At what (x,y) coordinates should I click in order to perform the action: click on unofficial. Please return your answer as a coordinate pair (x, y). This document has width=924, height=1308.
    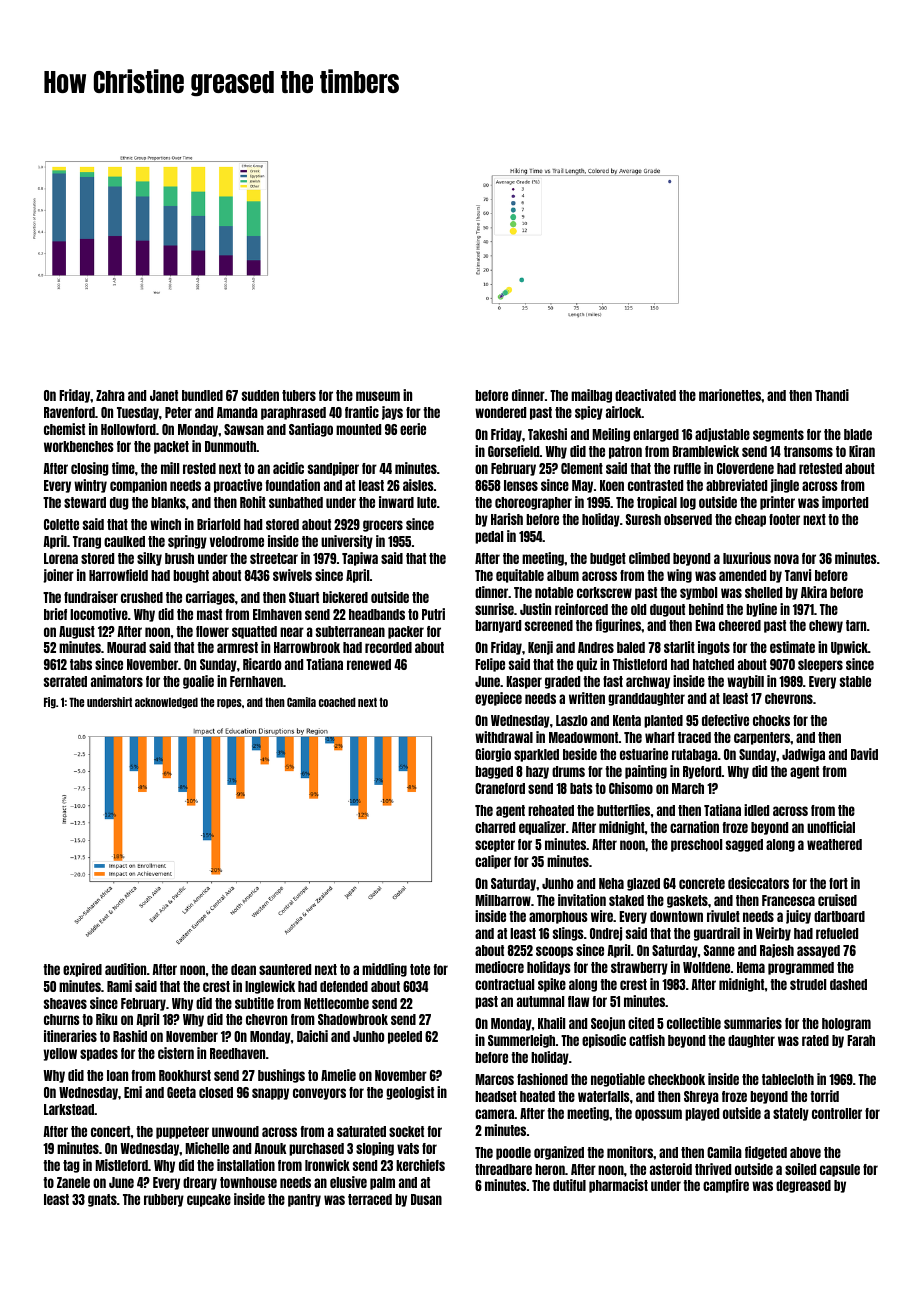
    Looking at the image, I should click on (831, 827).
